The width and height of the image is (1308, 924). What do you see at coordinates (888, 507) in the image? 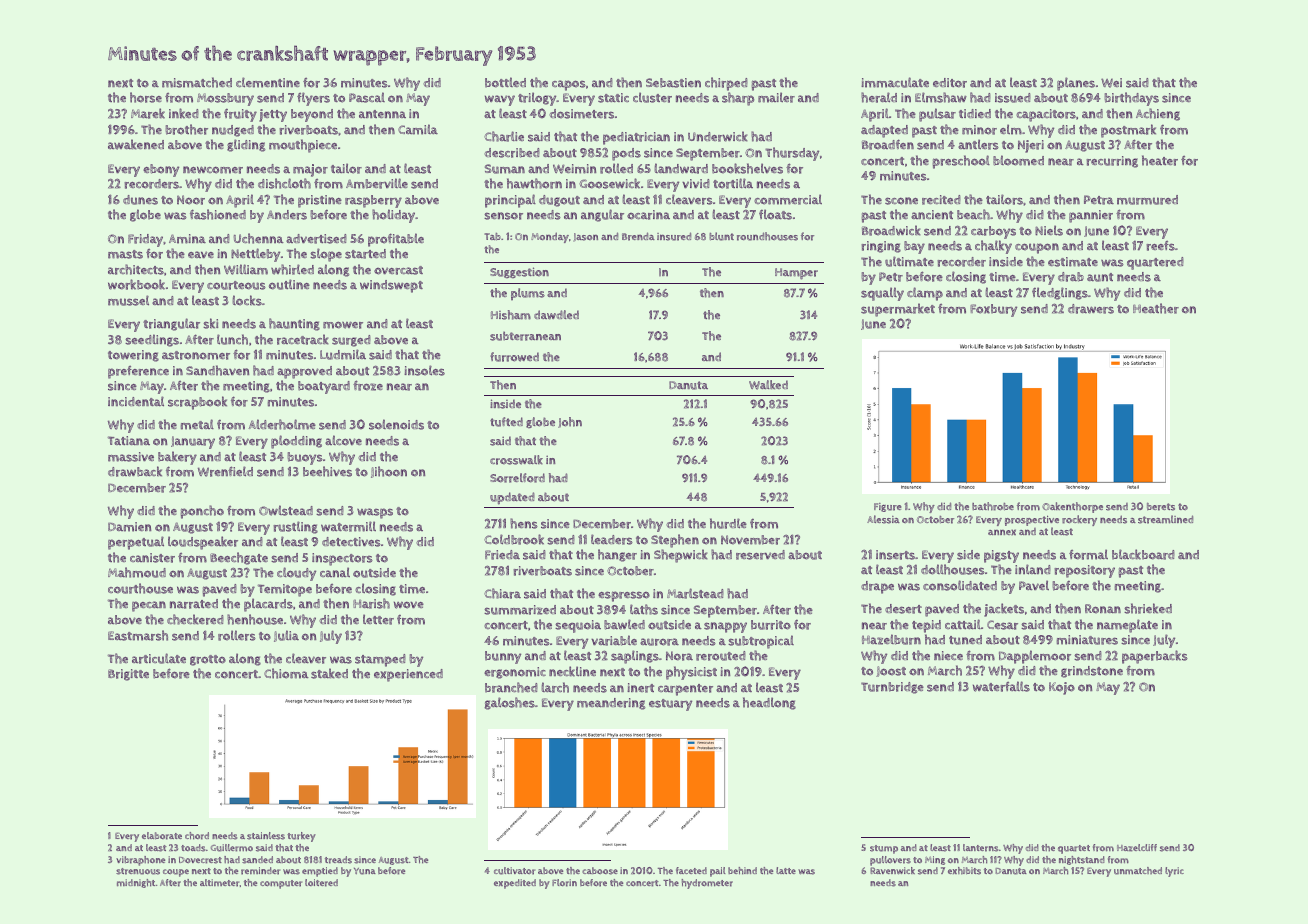
I see `Figure` at bounding box center [888, 507].
